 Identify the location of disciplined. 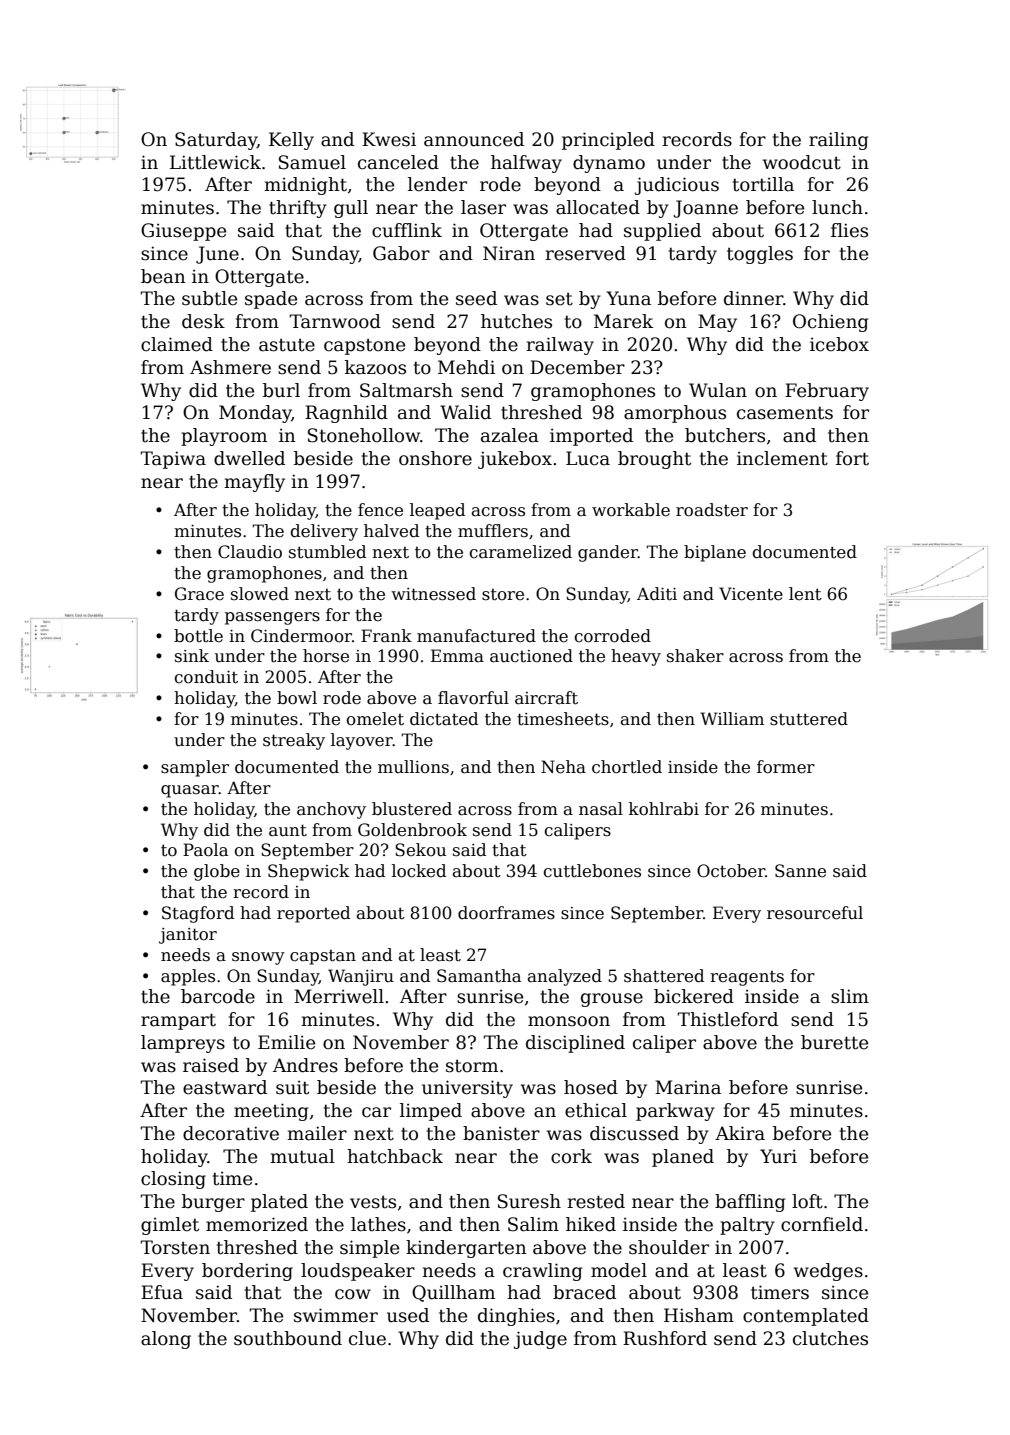
(575, 1044).
